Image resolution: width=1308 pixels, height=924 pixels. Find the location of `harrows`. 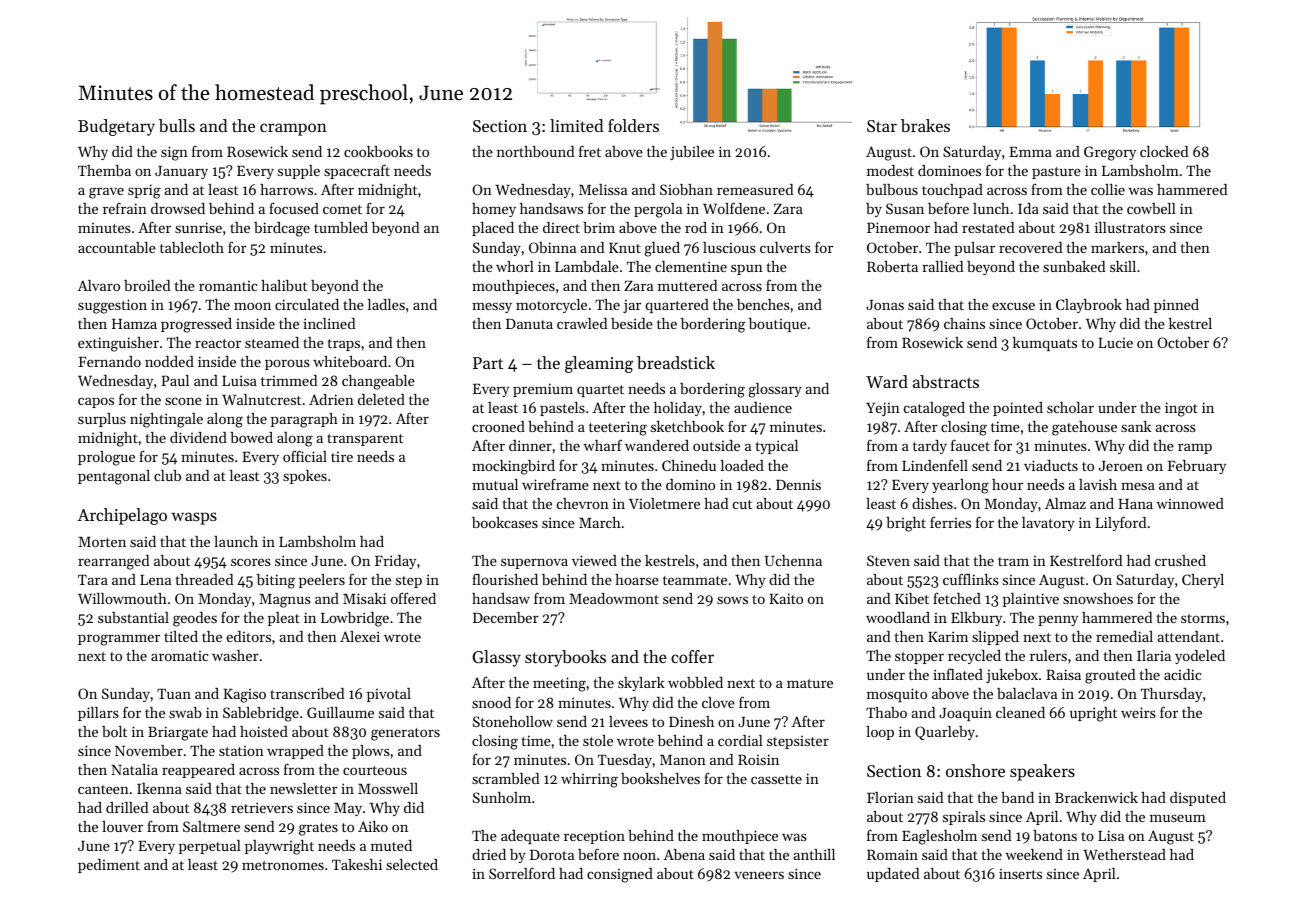

harrows is located at coordinates (286, 189).
